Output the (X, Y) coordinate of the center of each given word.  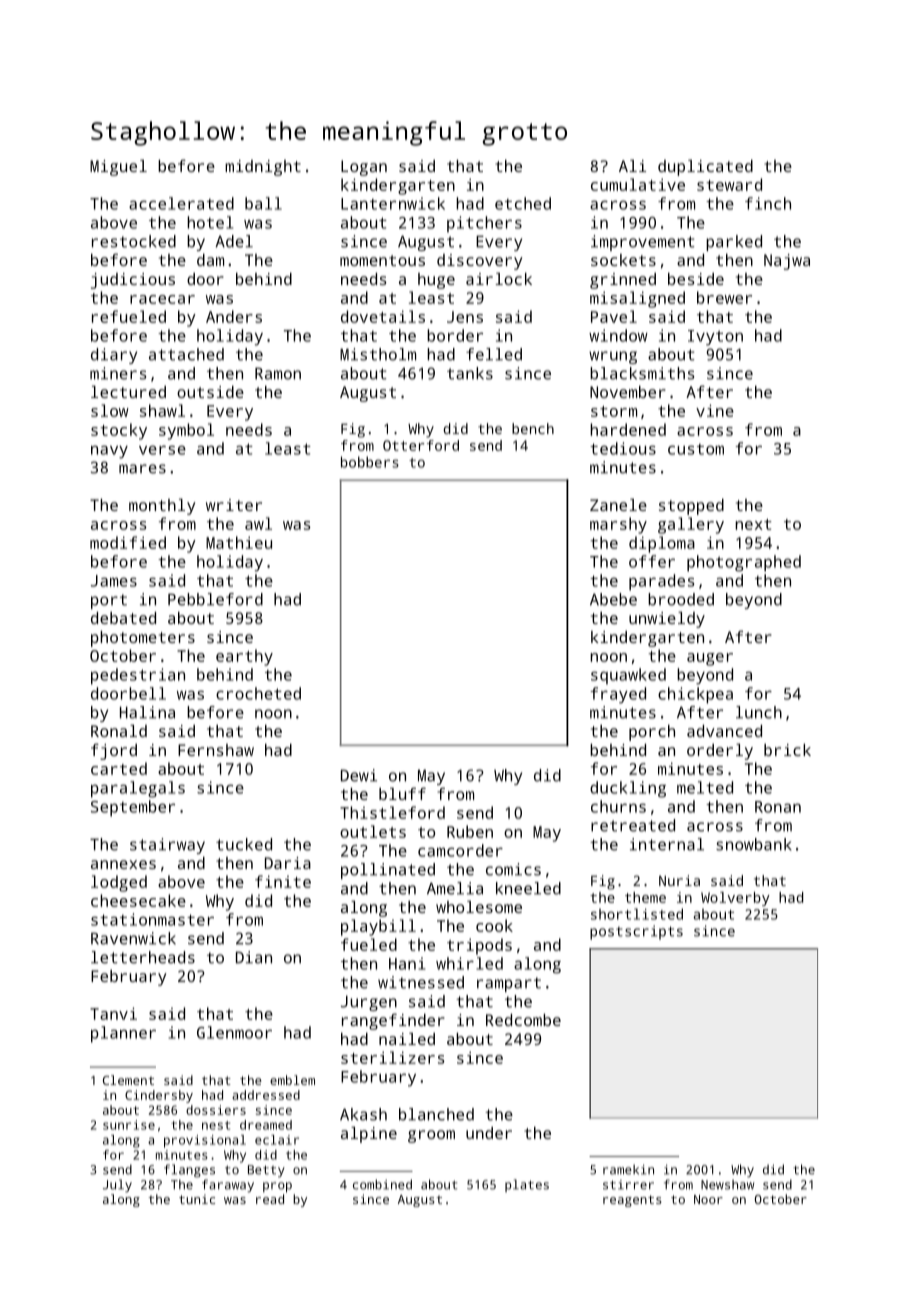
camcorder (460, 850)
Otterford (421, 445)
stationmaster (152, 919)
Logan (364, 168)
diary (114, 356)
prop (277, 1187)
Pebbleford (215, 599)
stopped (691, 507)
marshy (618, 525)
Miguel (118, 168)
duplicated (705, 168)
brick (787, 750)
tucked (244, 844)
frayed (618, 695)
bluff (402, 793)
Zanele (618, 505)
